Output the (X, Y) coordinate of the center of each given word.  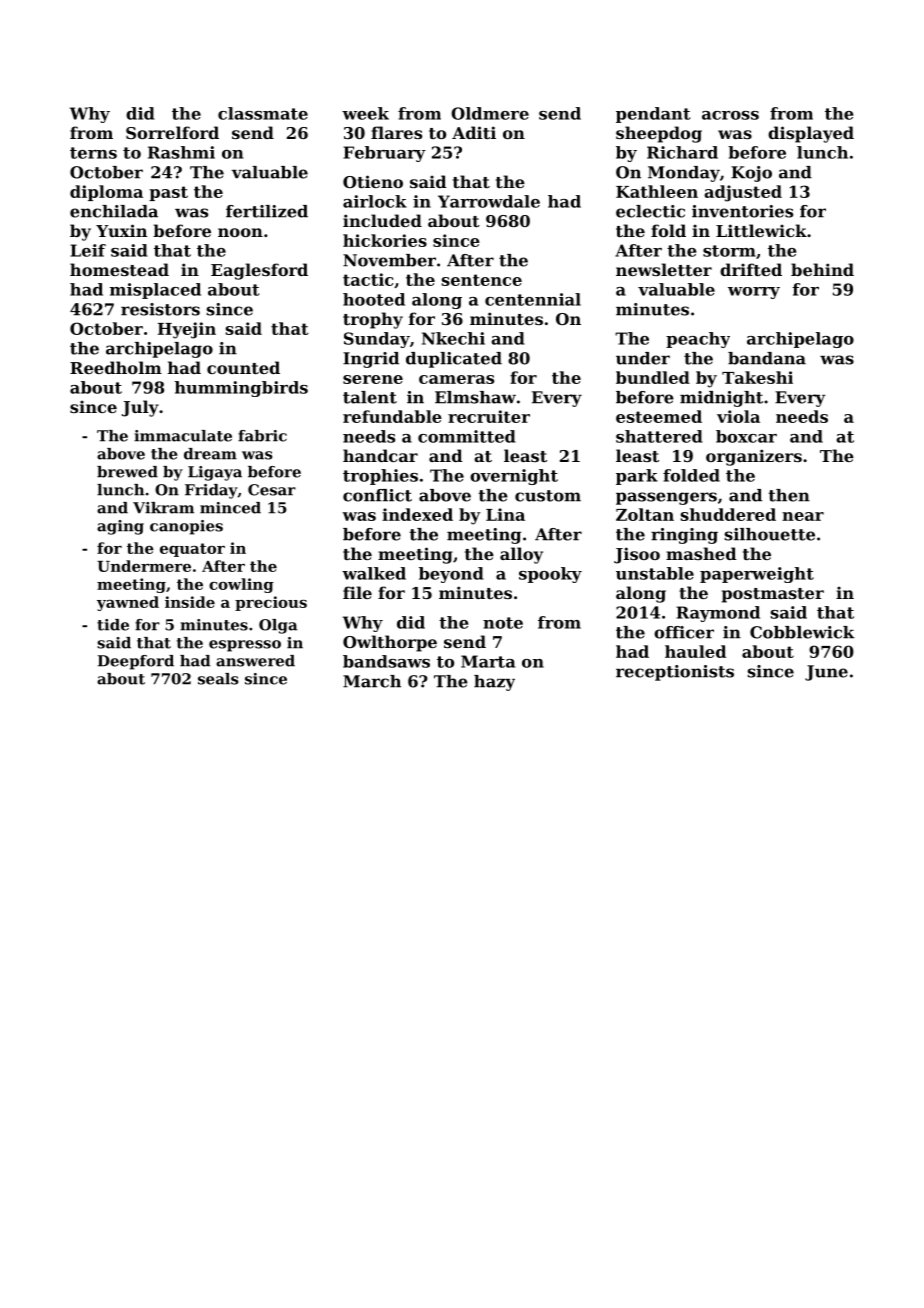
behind (822, 269)
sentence (482, 280)
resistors (160, 309)
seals (218, 679)
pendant (653, 115)
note (503, 623)
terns (93, 153)
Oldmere (490, 113)
